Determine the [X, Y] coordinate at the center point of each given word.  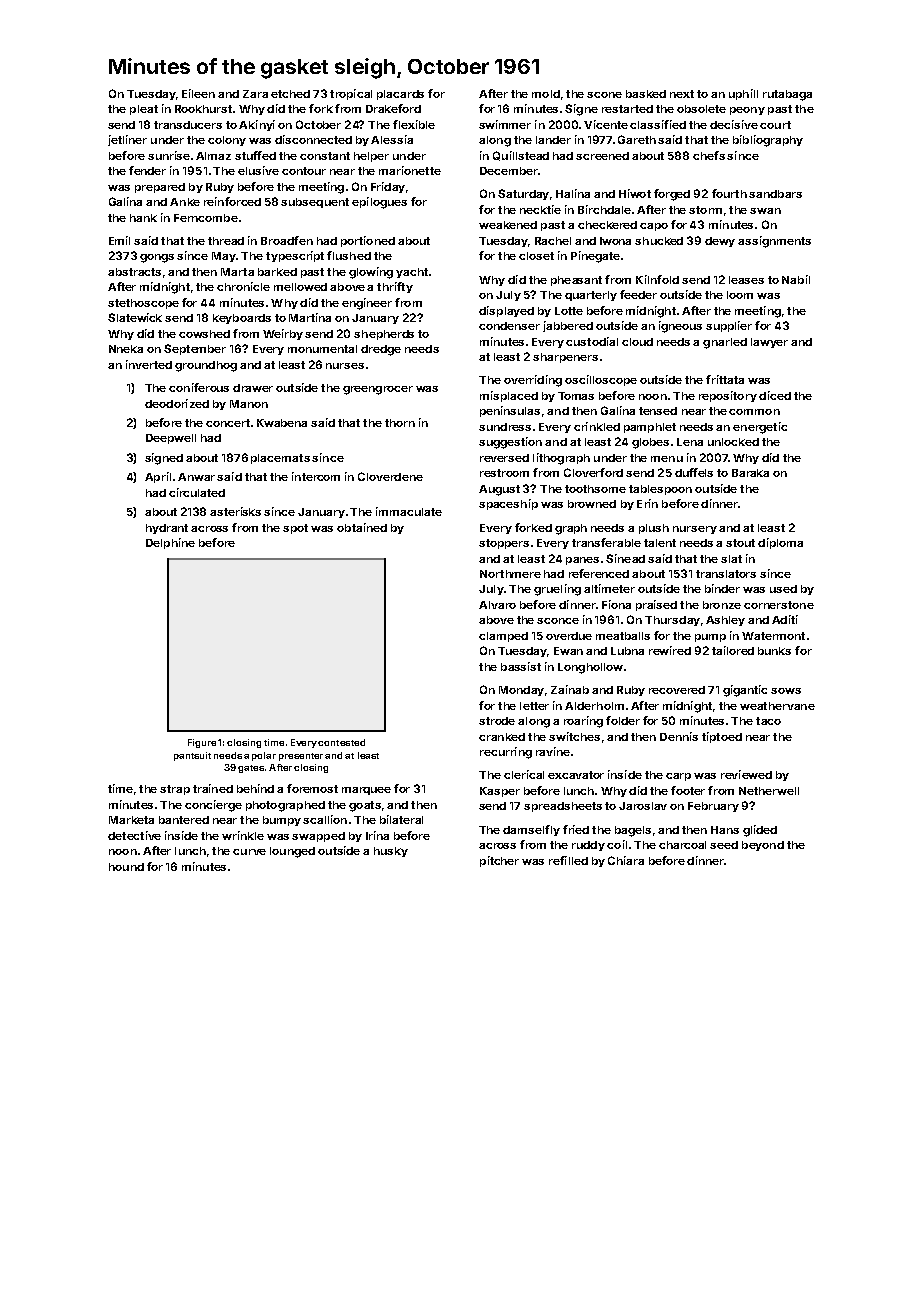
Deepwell [171, 439]
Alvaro [497, 605]
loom [740, 295]
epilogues [379, 203]
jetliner [127, 140]
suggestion [510, 443]
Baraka [750, 473]
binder [722, 588]
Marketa [131, 820]
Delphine [170, 543]
